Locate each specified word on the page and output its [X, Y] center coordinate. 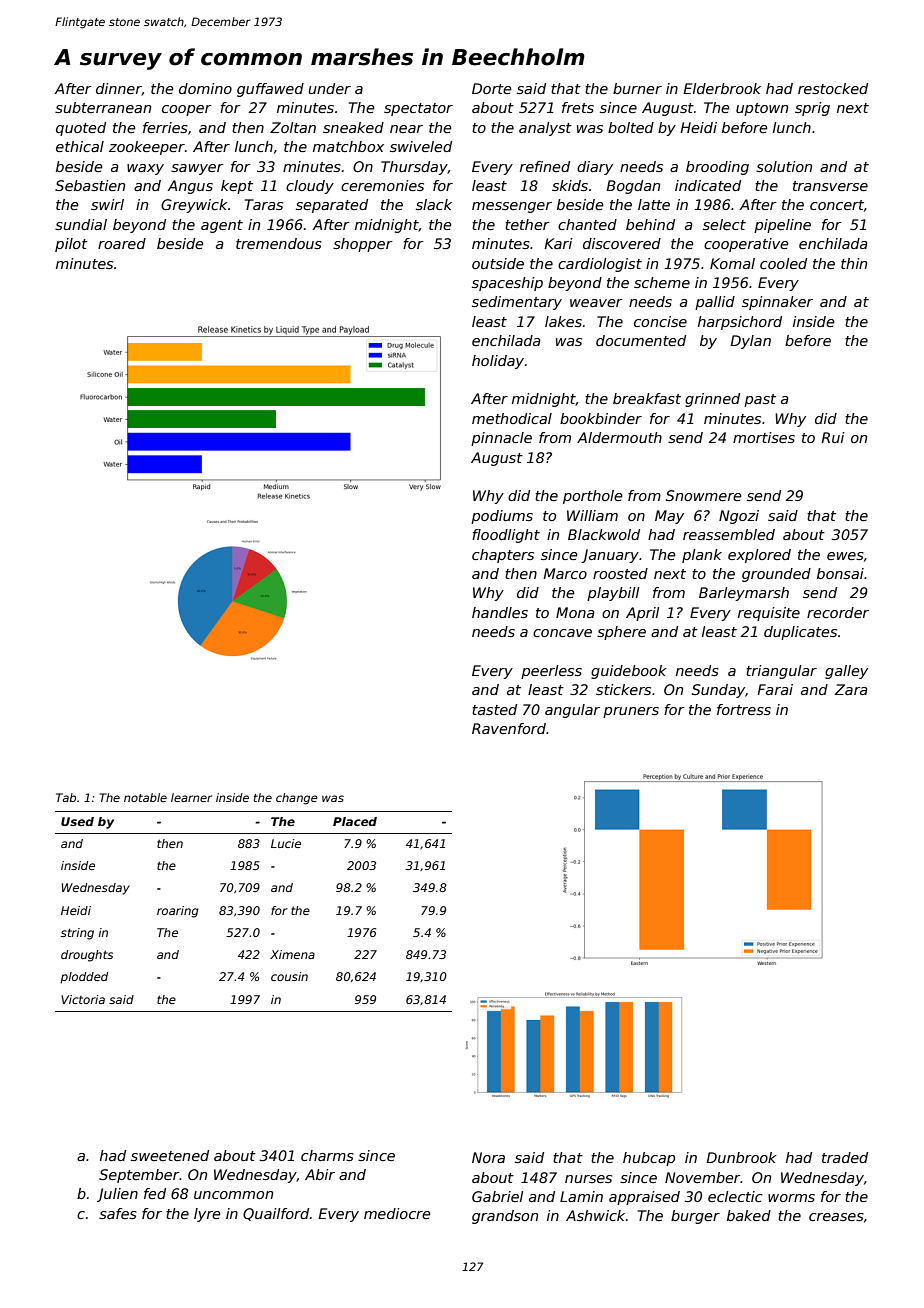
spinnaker [777, 303]
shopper [363, 245]
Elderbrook [722, 88]
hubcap [649, 1159]
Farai [775, 689]
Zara [851, 689]
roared [122, 243]
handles [500, 612]
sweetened [170, 1155]
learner [191, 797]
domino [205, 88]
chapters [503, 556]
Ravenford [509, 728]
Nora [488, 1157]
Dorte [491, 88]
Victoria [83, 999]
